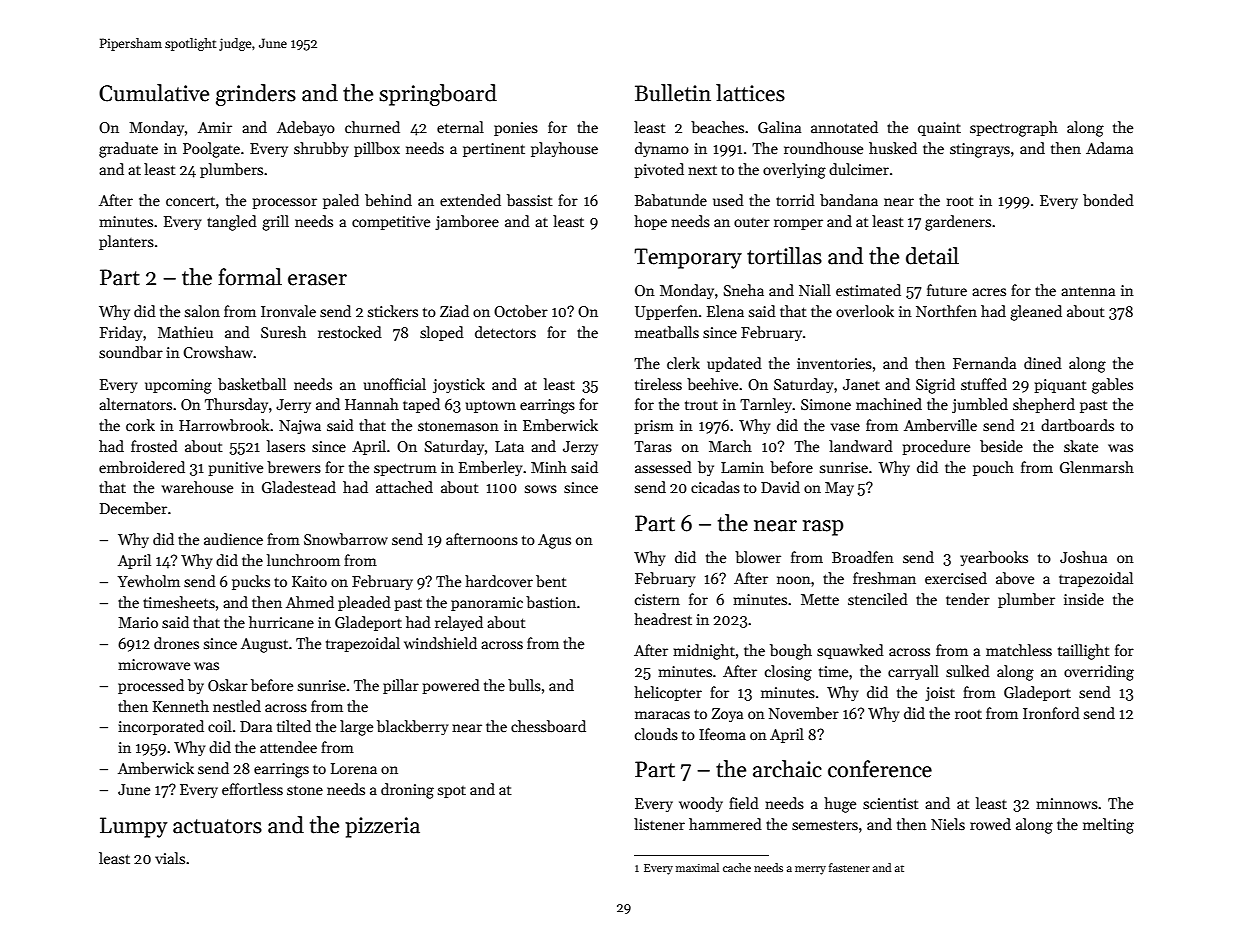 Image resolution: width=1233 pixels, height=952 pixels. Describe the element at coordinates (133, 508) in the screenshot. I see `December` at that location.
